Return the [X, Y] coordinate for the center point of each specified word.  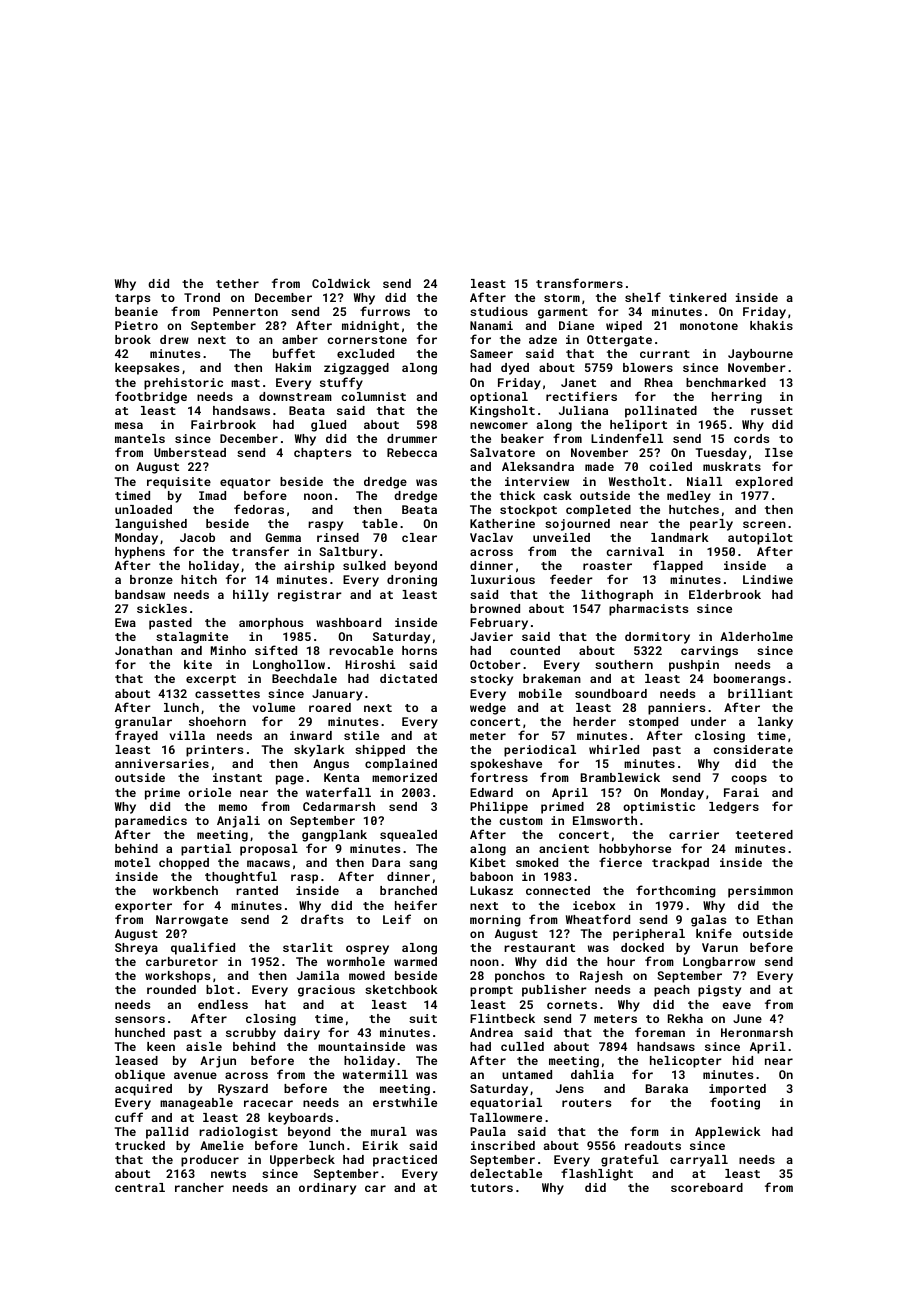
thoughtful [241, 877]
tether [237, 283]
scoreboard [707, 1187]
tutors [491, 1188]
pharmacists [648, 610]
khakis [771, 325]
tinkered [697, 297]
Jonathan [143, 650]
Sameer [491, 353]
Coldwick [341, 283]
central [140, 1187]
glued [328, 426]
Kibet [488, 862]
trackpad [680, 864]
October [495, 664]
